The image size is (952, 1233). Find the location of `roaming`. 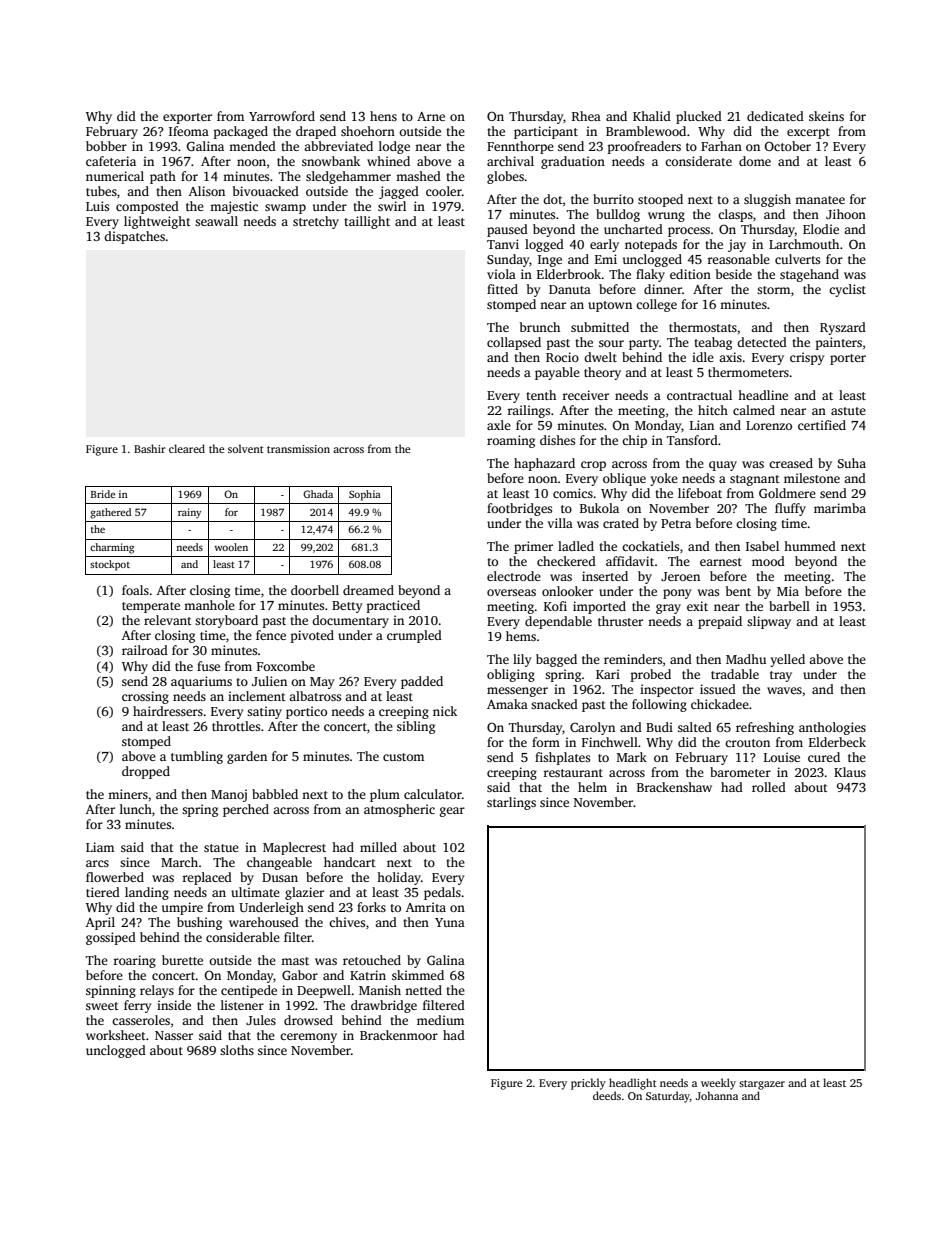

roaming is located at coordinates (511, 441).
